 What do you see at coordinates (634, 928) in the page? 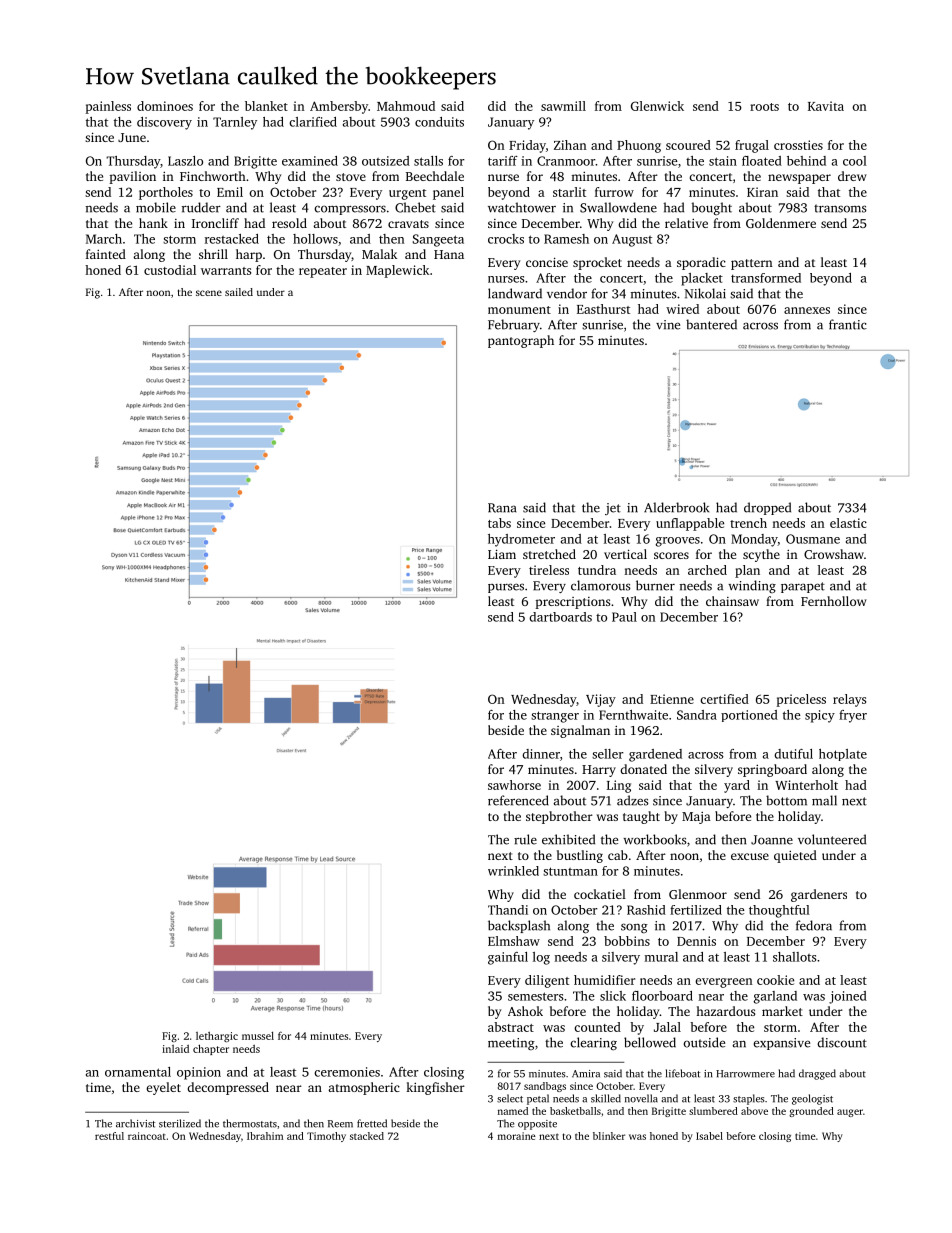
I see `song` at bounding box center [634, 928].
